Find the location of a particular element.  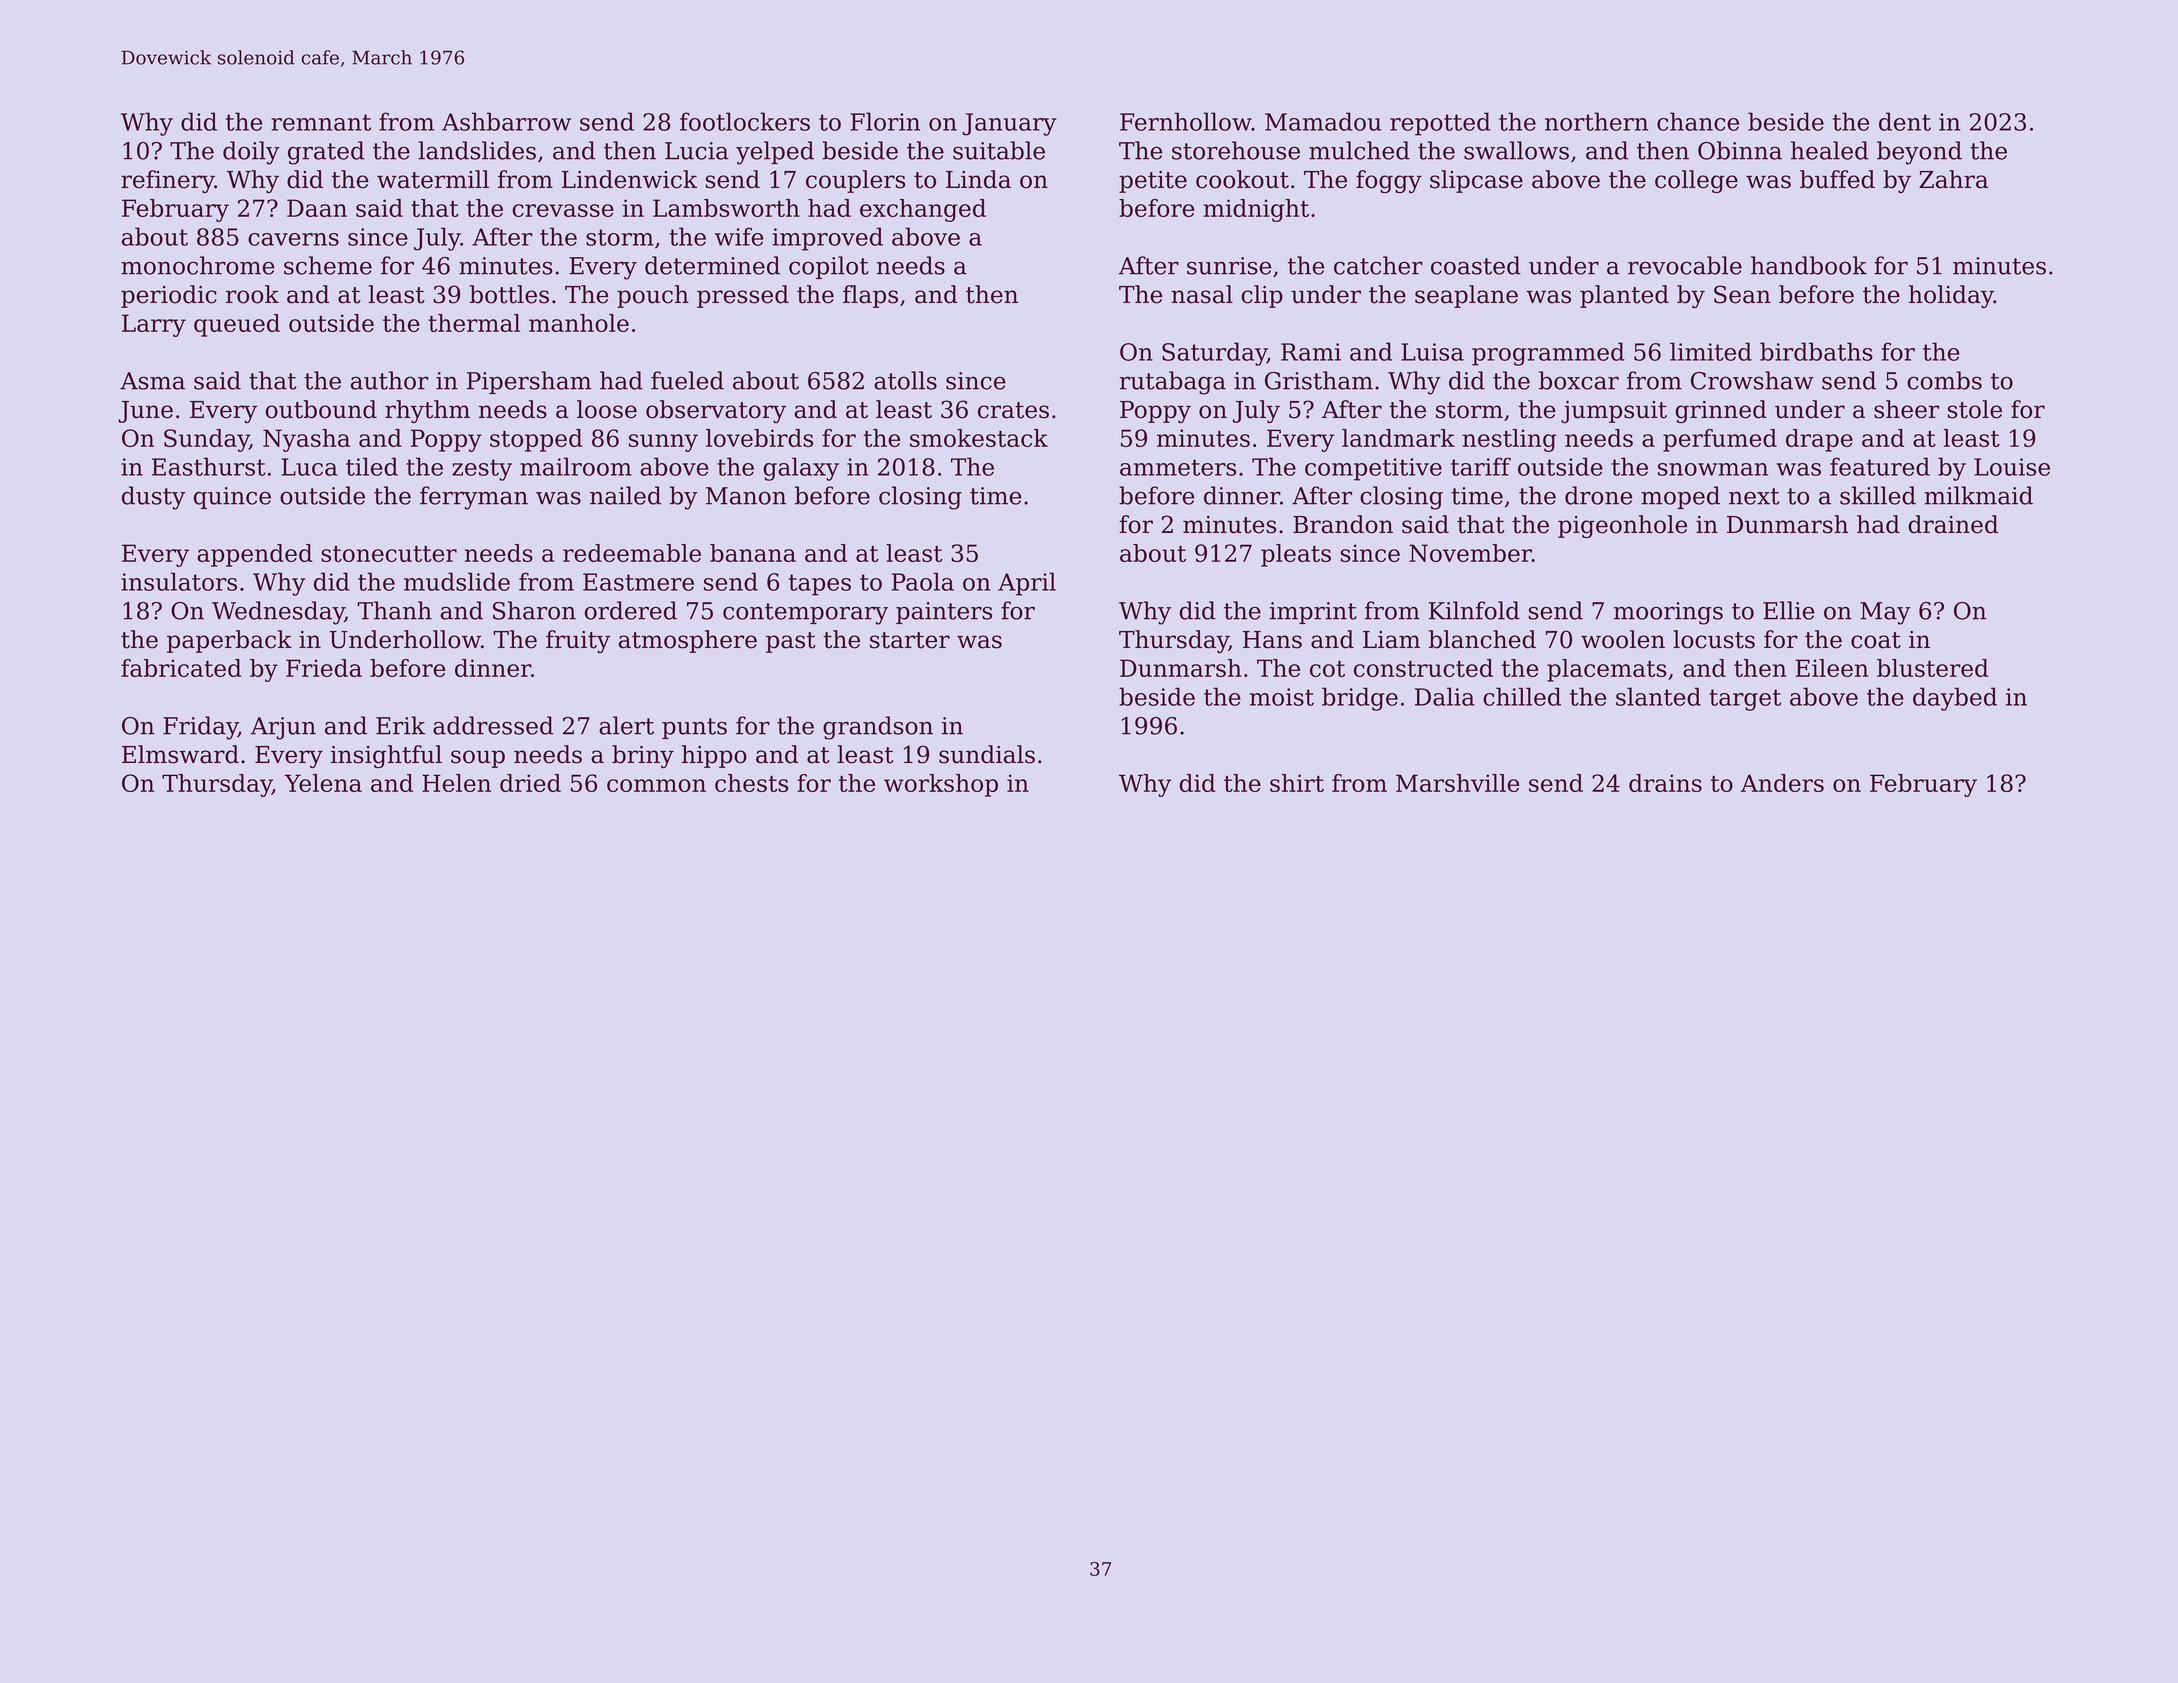

target is located at coordinates (1745, 700).
